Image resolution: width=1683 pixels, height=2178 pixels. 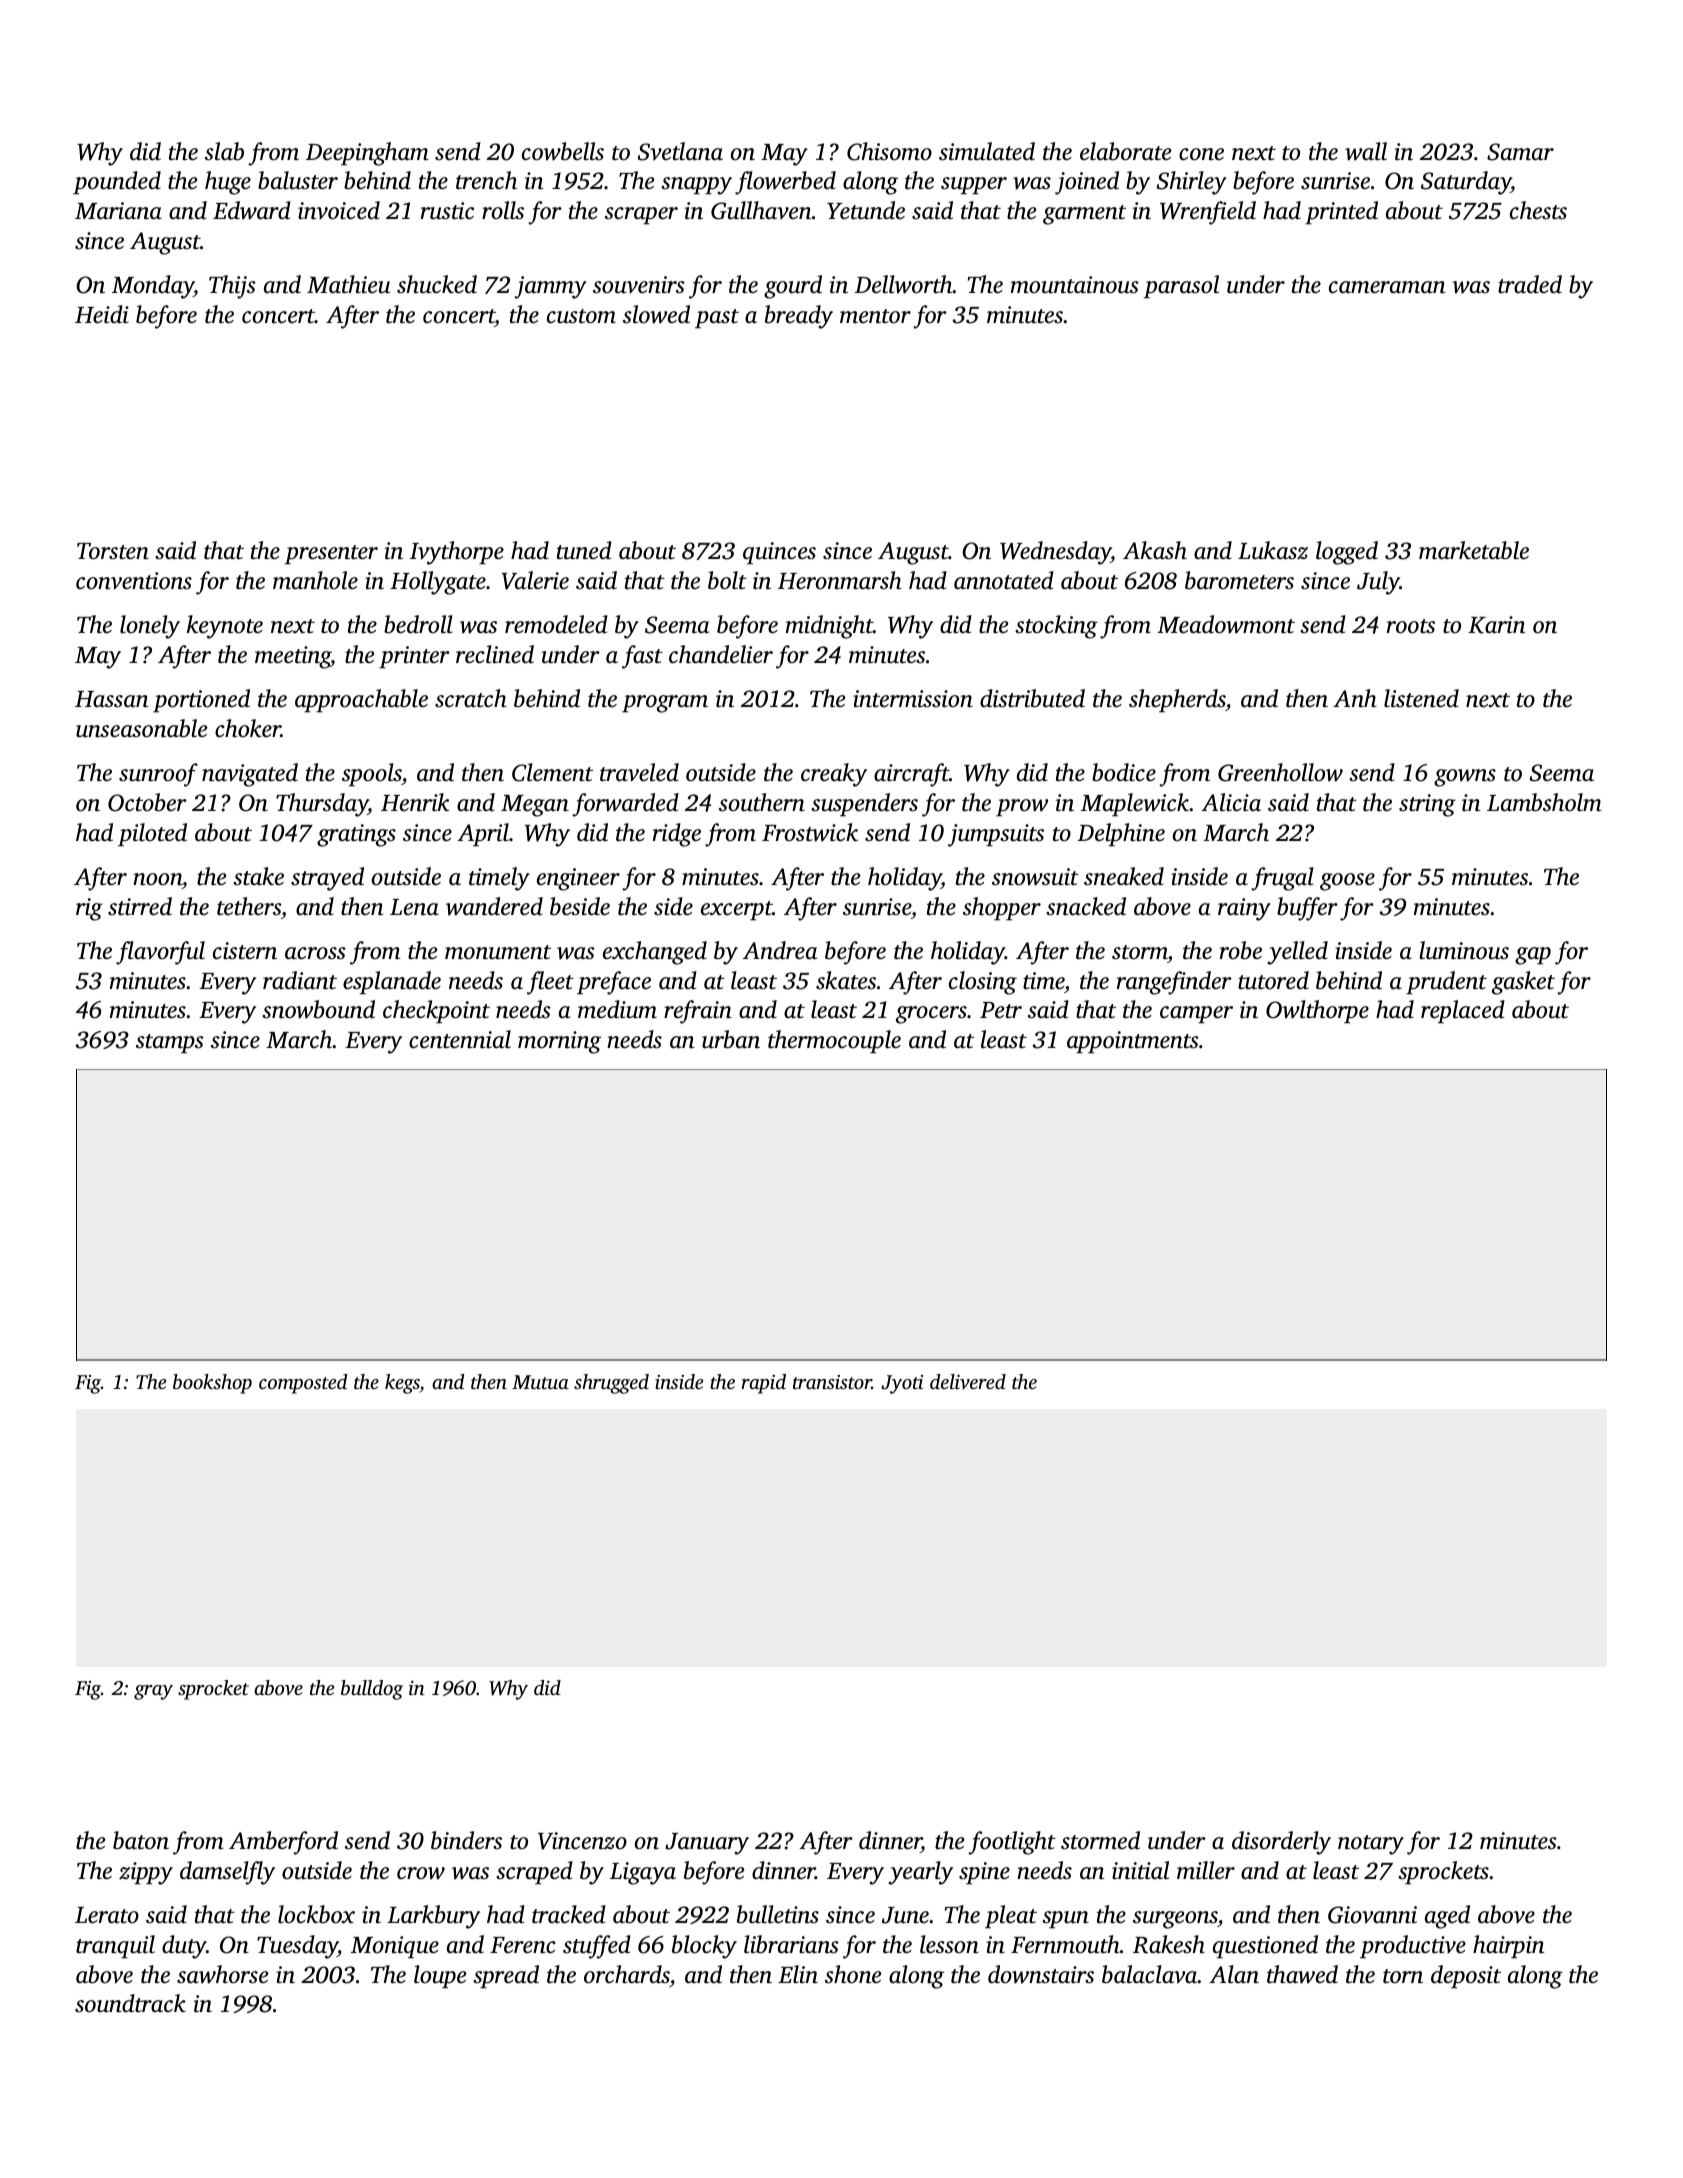 I want to click on Thijs, so click(x=232, y=287).
